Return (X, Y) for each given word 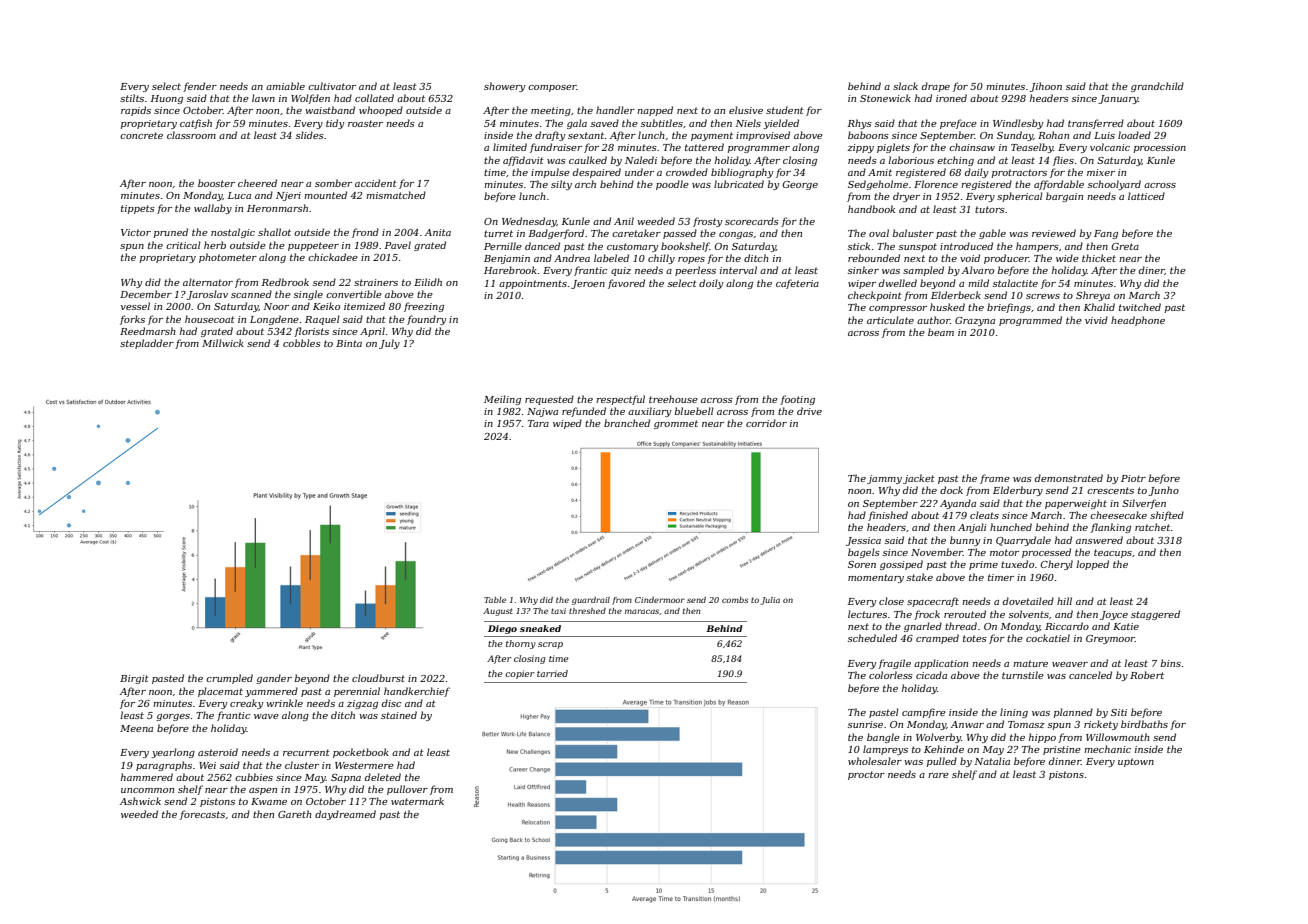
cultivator (332, 86)
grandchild (1157, 87)
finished (888, 516)
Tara (538, 423)
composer (552, 88)
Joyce (1114, 615)
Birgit (134, 679)
